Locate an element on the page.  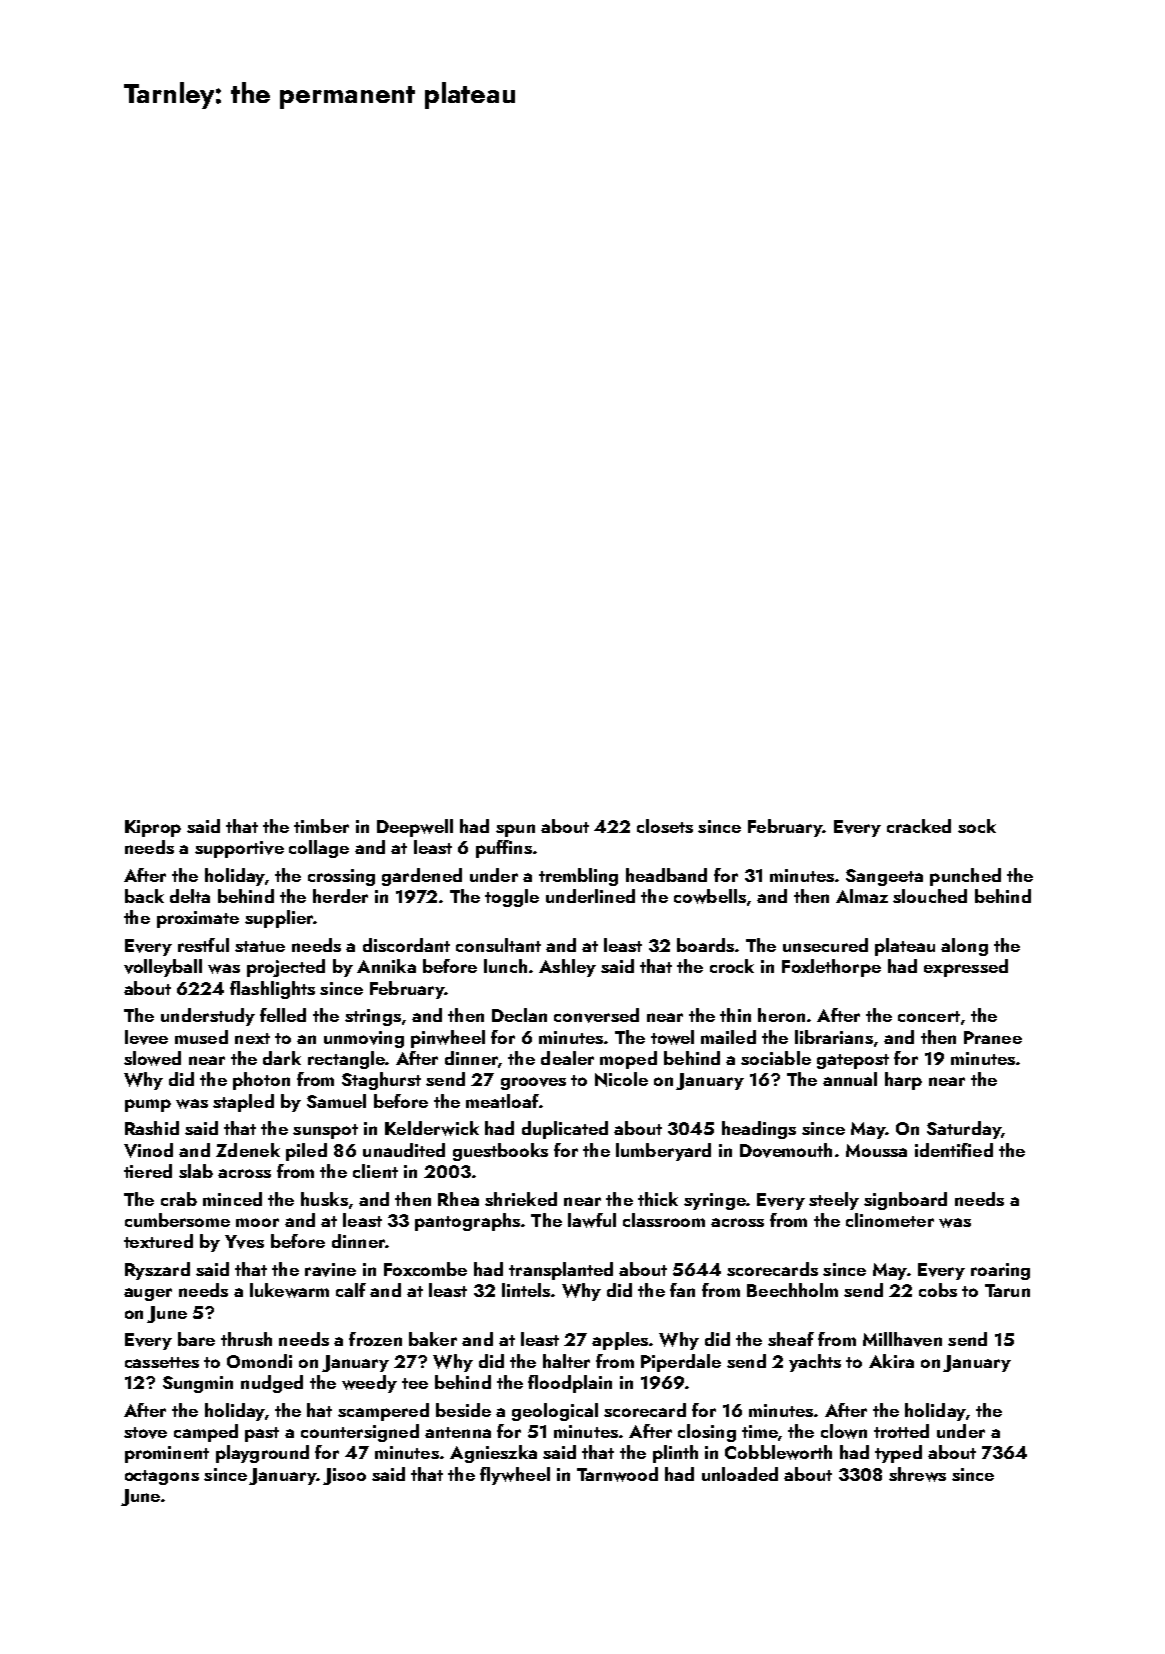
past is located at coordinates (262, 1434).
